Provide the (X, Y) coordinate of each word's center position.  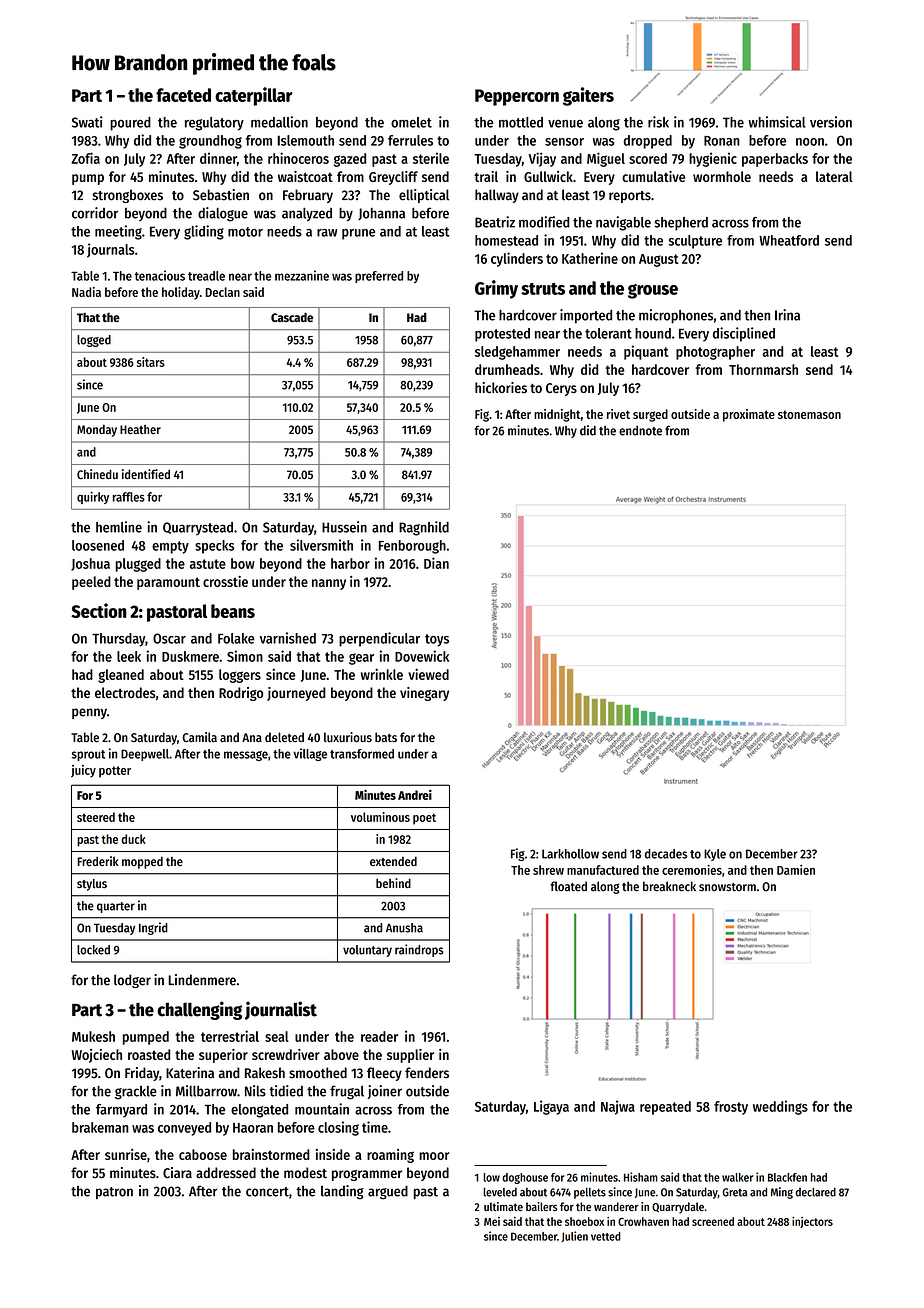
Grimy (496, 289)
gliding (204, 232)
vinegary (424, 694)
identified (146, 474)
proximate (749, 415)
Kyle (715, 855)
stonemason (809, 414)
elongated (259, 1111)
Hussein (344, 527)
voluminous (380, 817)
